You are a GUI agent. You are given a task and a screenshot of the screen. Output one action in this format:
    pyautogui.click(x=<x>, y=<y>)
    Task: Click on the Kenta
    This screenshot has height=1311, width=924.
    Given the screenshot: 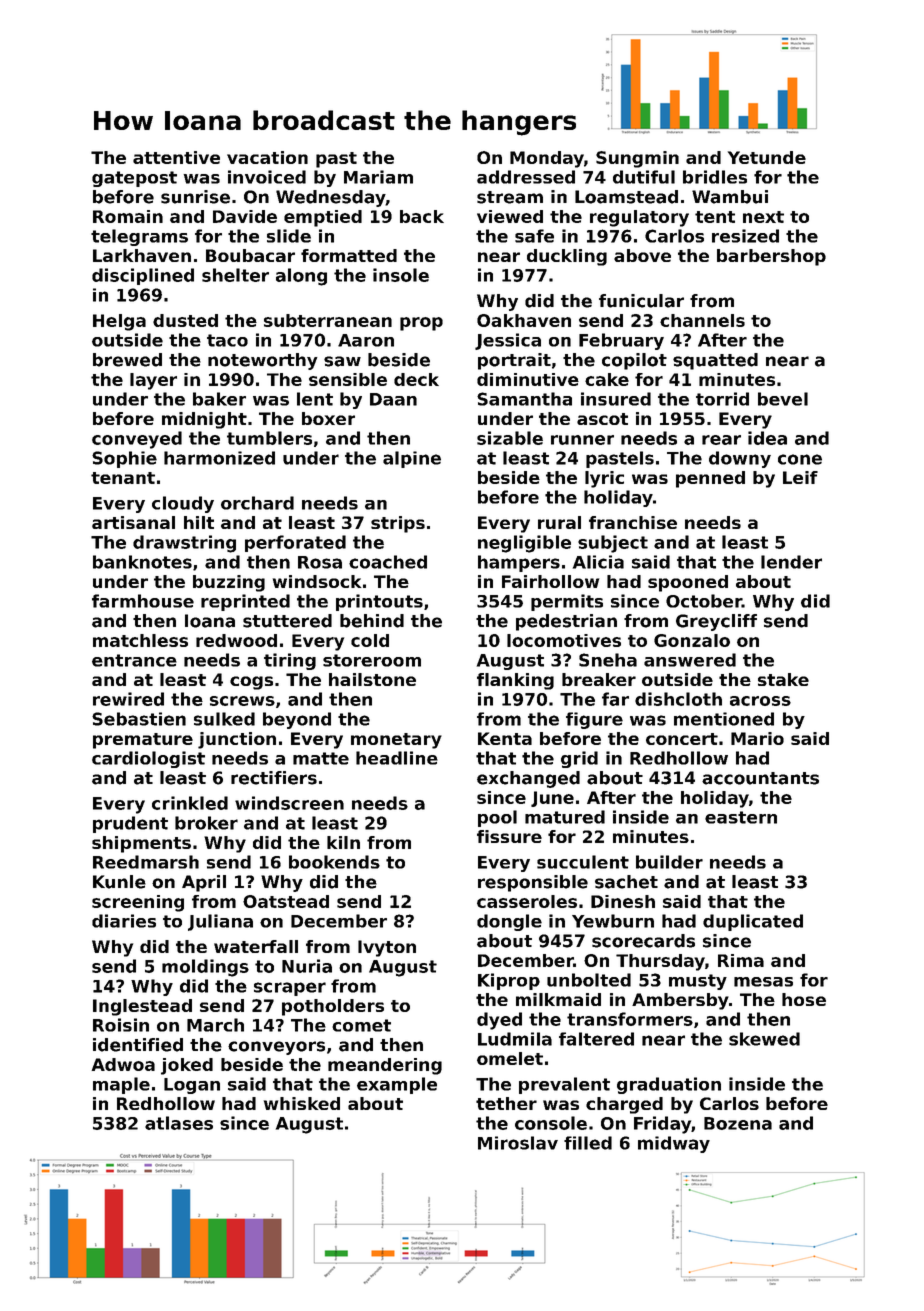 What is the action you would take?
    pyautogui.click(x=505, y=738)
